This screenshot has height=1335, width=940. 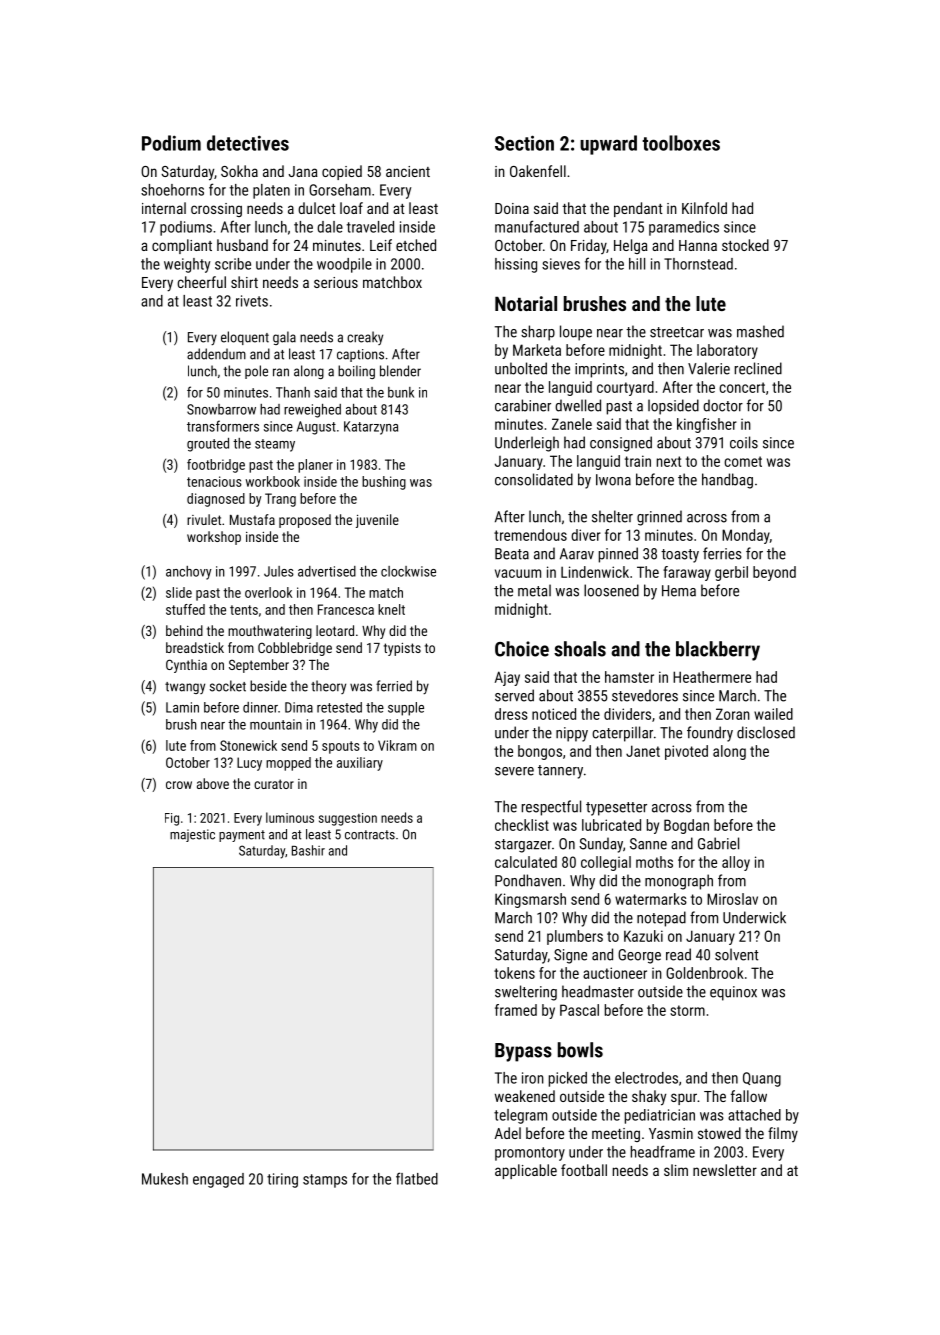 What do you see at coordinates (384, 483) in the screenshot?
I see `bushing` at bounding box center [384, 483].
